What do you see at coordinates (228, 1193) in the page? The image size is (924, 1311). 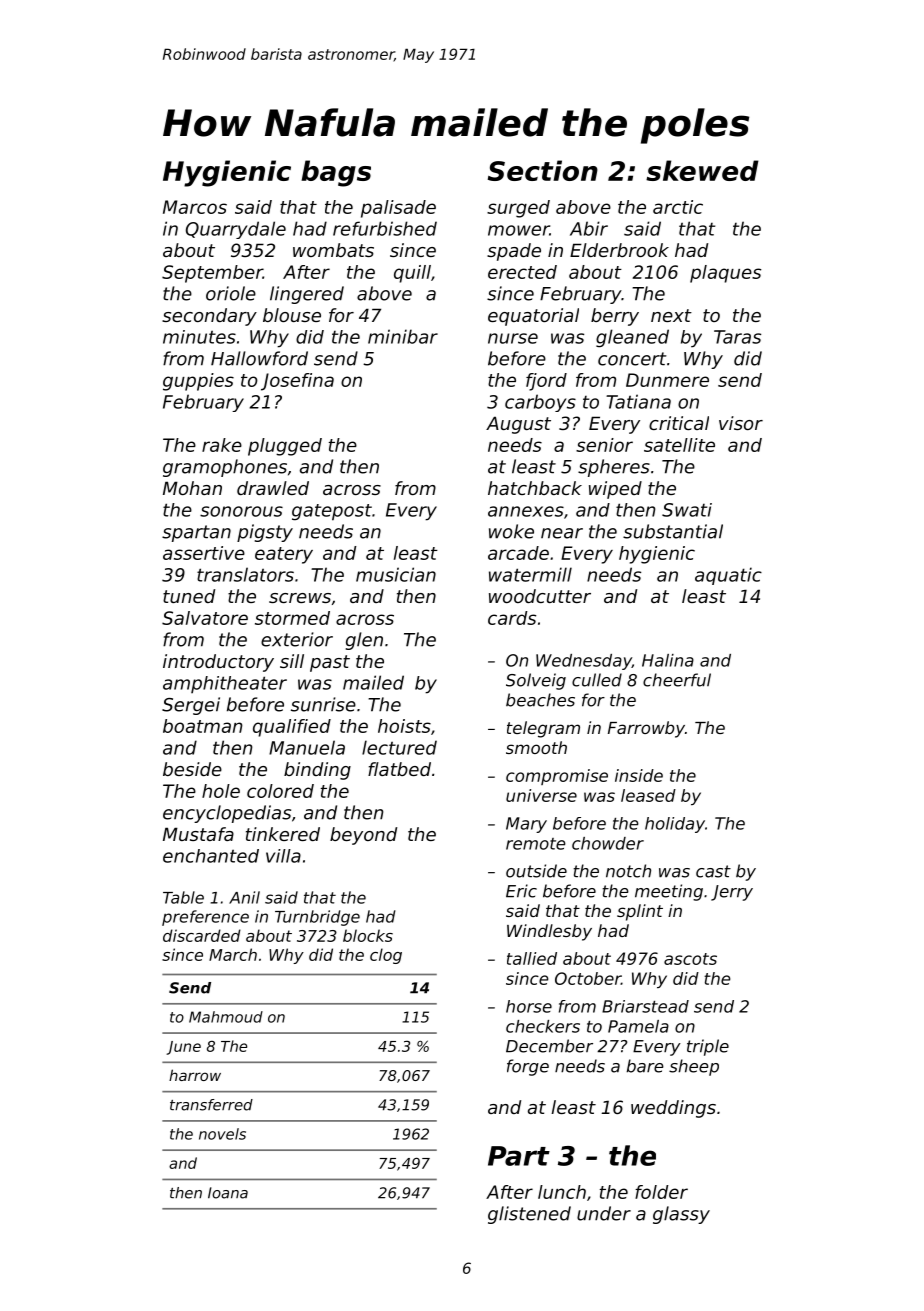 I see `Ioana` at bounding box center [228, 1193].
